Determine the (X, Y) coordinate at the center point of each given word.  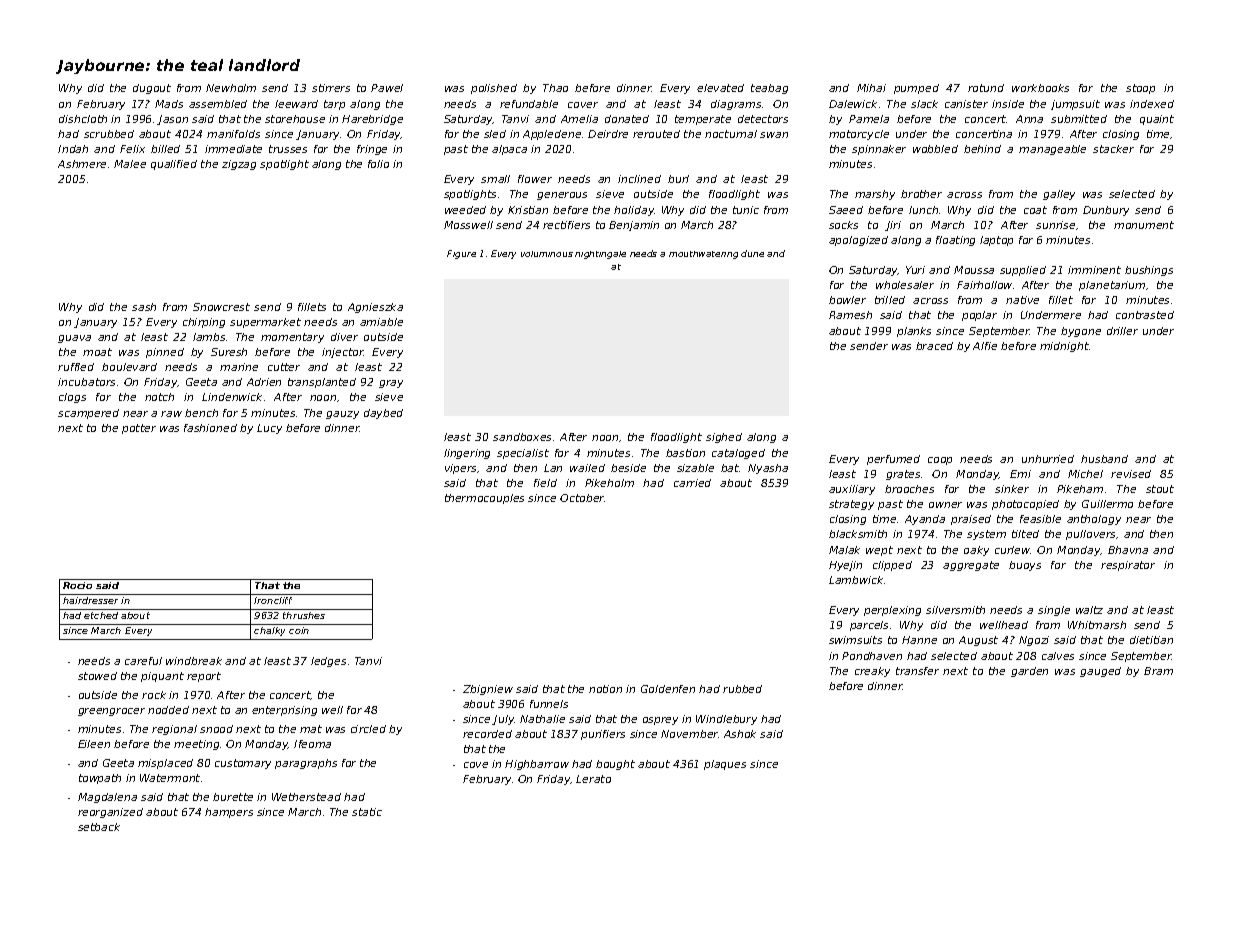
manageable (1052, 150)
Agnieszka (375, 308)
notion (605, 689)
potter (139, 429)
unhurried (1048, 459)
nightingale (600, 255)
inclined (639, 179)
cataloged (738, 454)
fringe (372, 150)
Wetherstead (306, 797)
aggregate (971, 566)
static (367, 812)
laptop (996, 241)
